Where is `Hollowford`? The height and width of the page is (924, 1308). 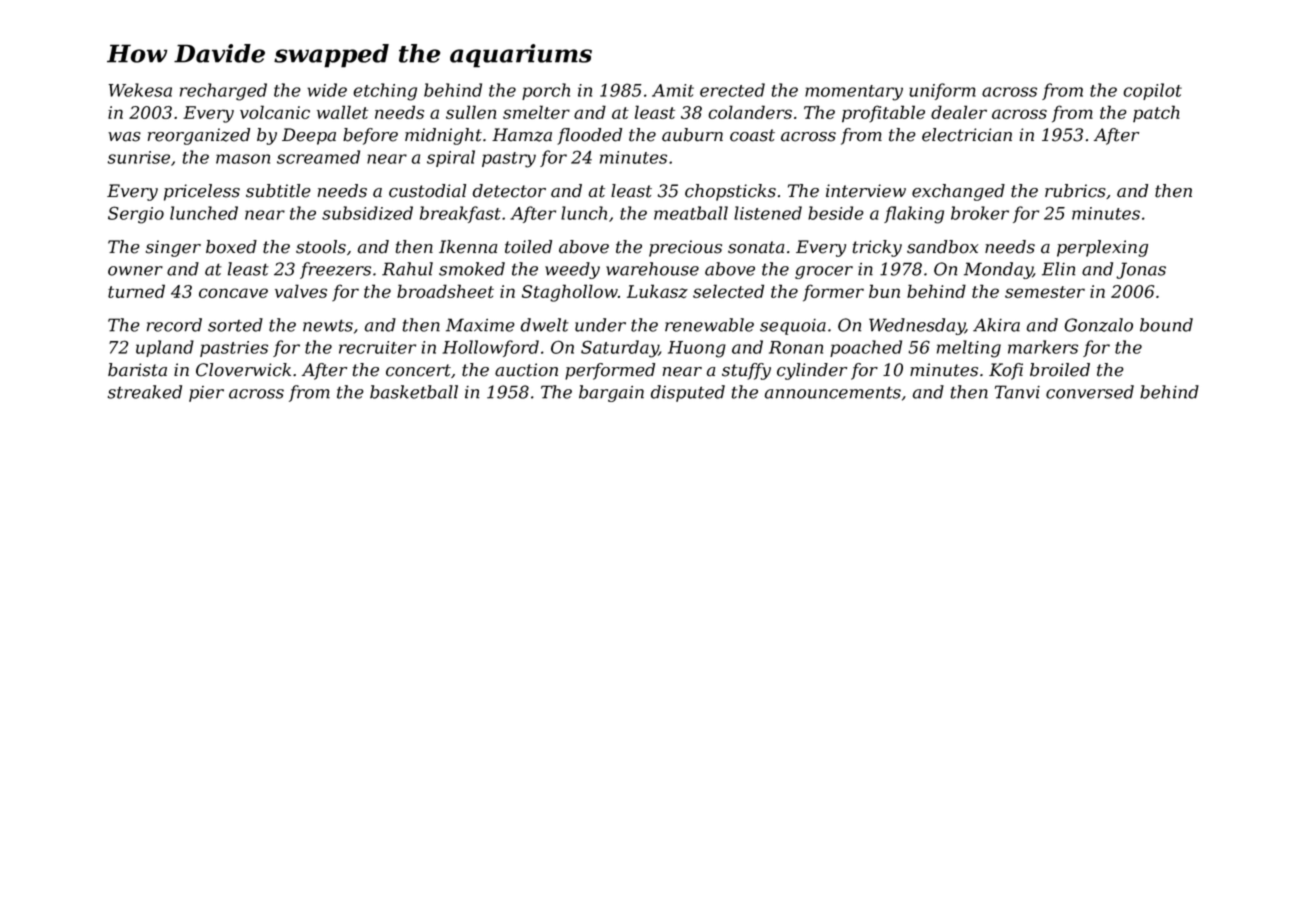
Hollowford is located at coordinates (490, 348).
